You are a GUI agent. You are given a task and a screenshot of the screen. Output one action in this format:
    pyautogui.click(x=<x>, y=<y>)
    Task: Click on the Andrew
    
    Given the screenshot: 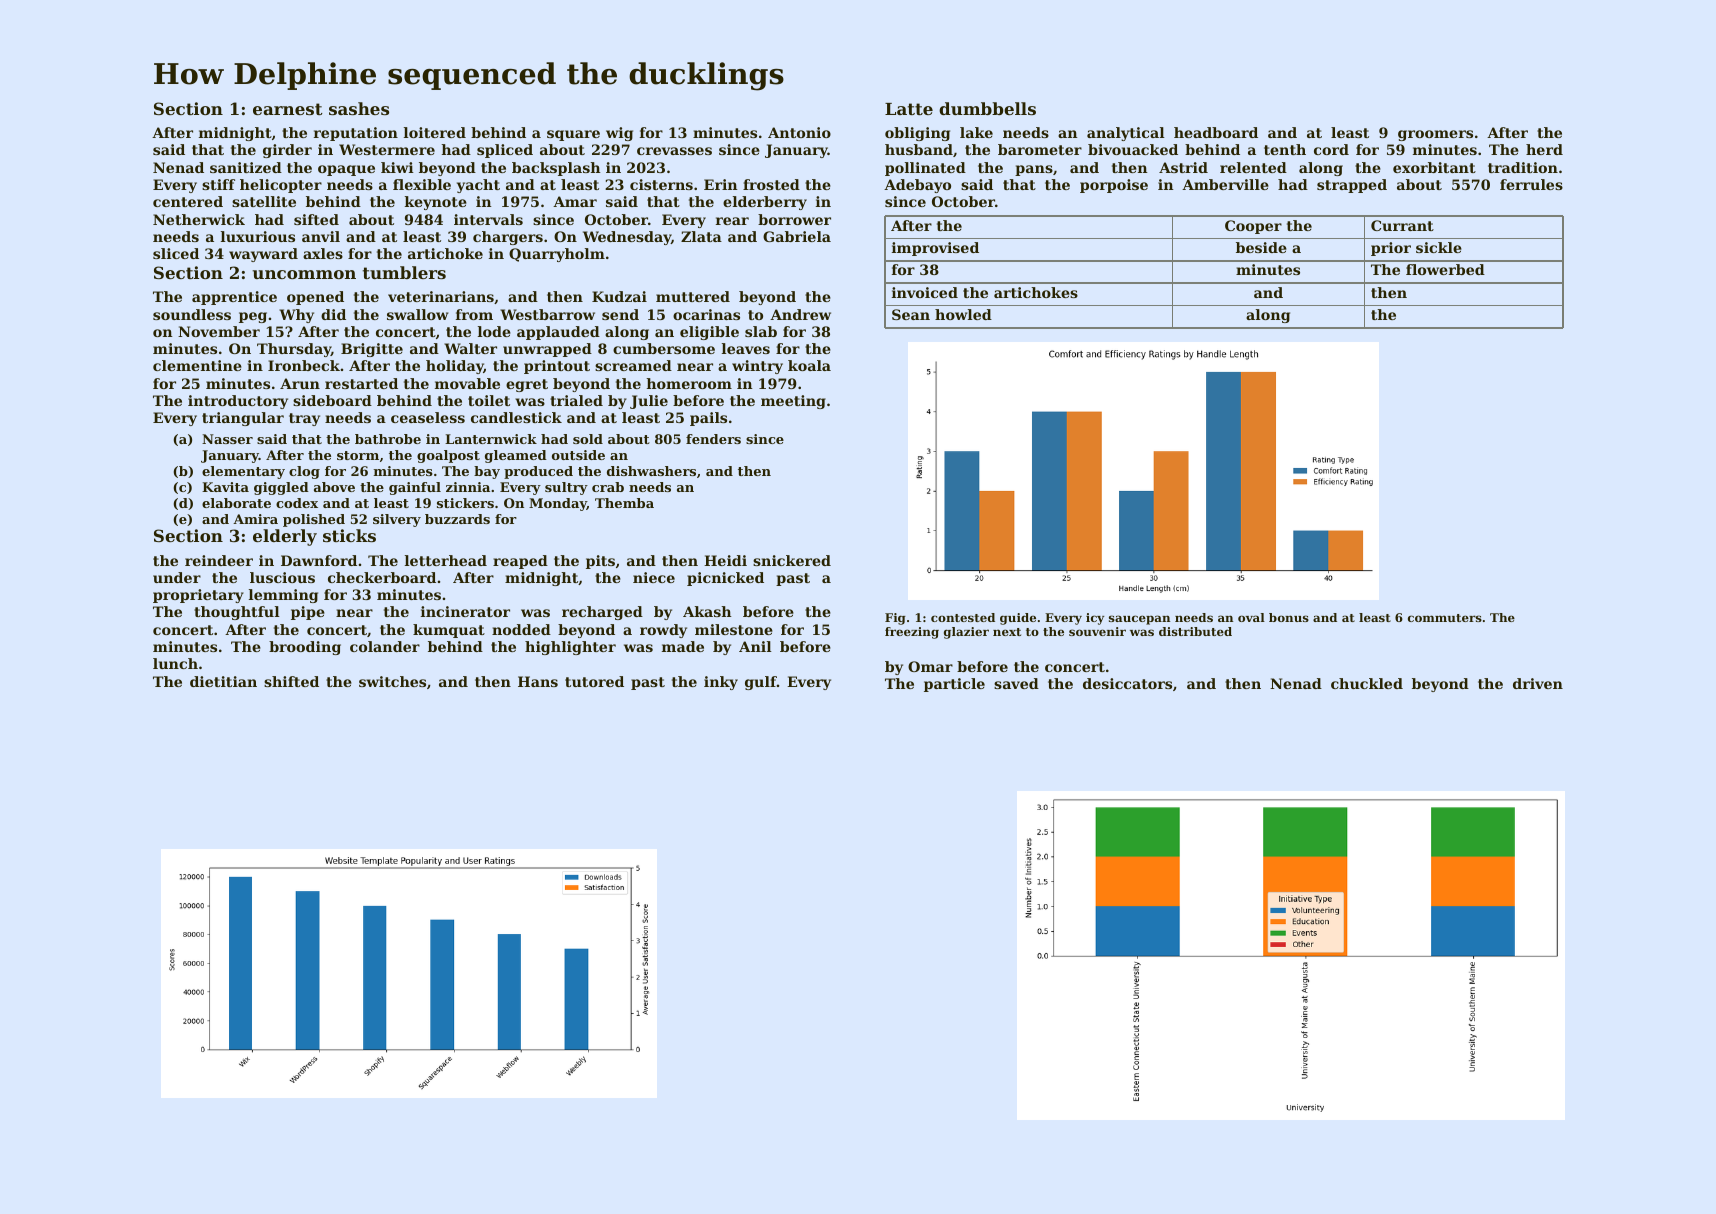 What is the action you would take?
    pyautogui.click(x=800, y=314)
